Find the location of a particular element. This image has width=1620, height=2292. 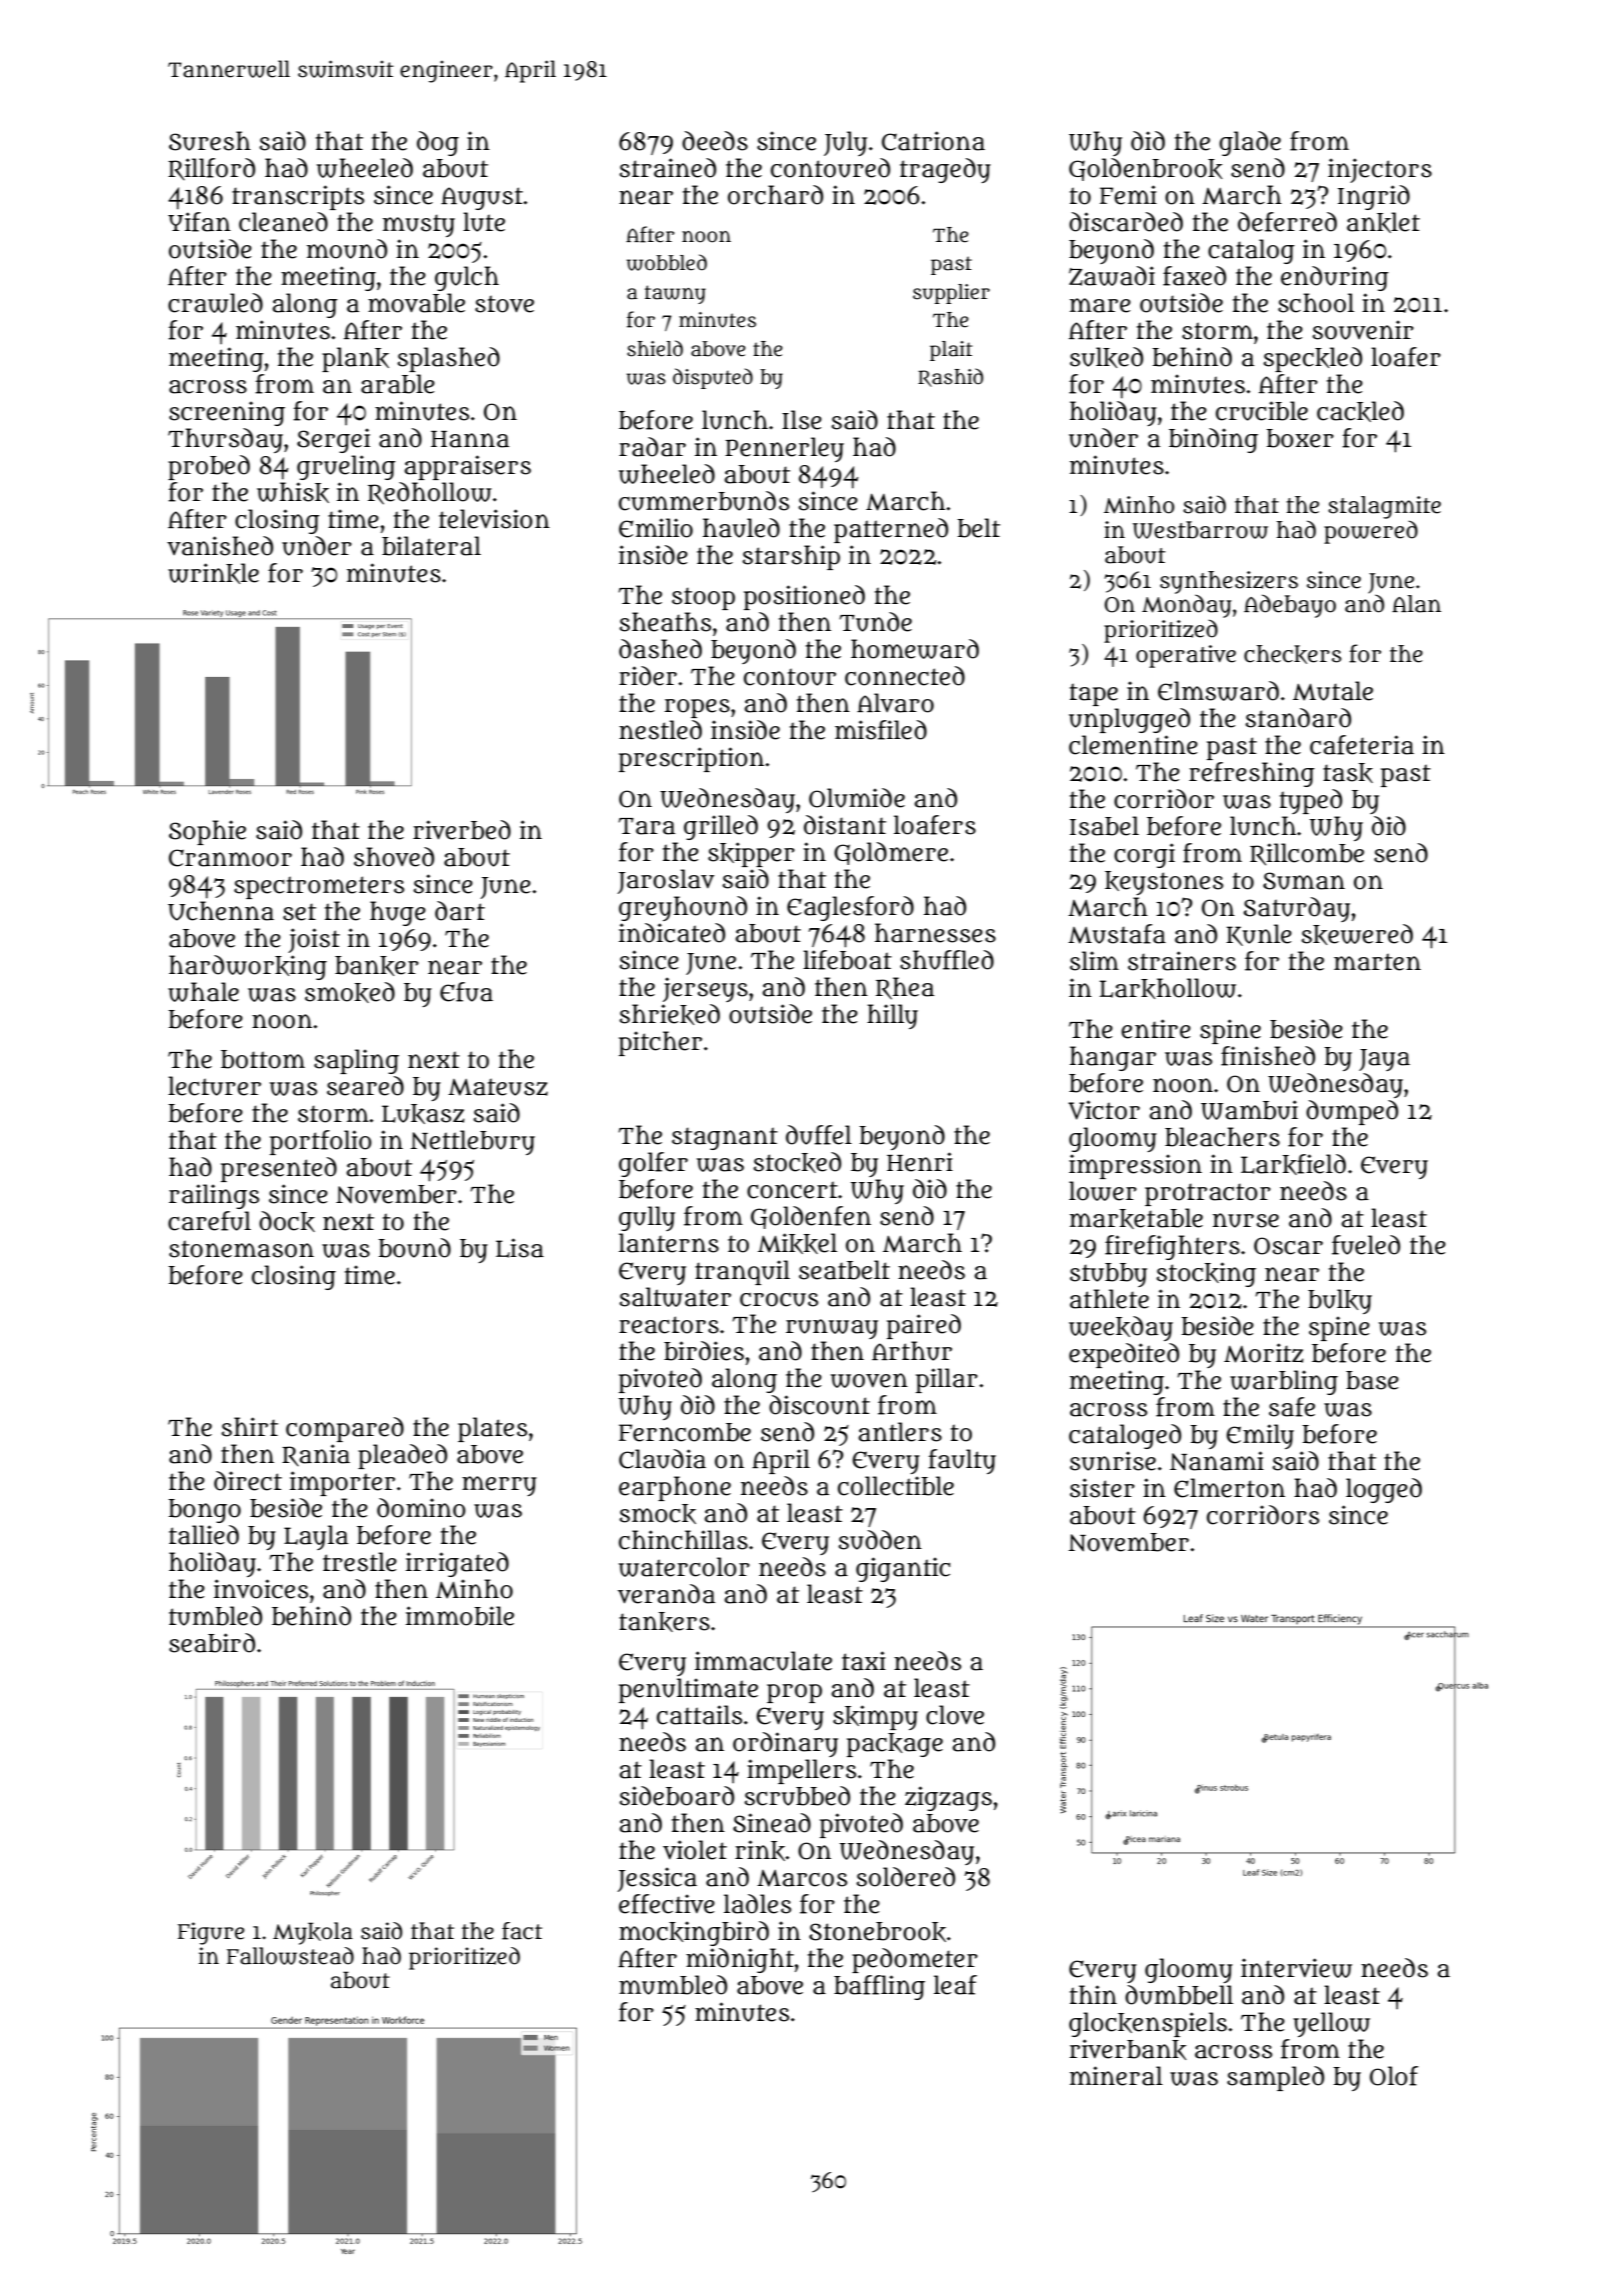

seabird is located at coordinates (212, 1643).
